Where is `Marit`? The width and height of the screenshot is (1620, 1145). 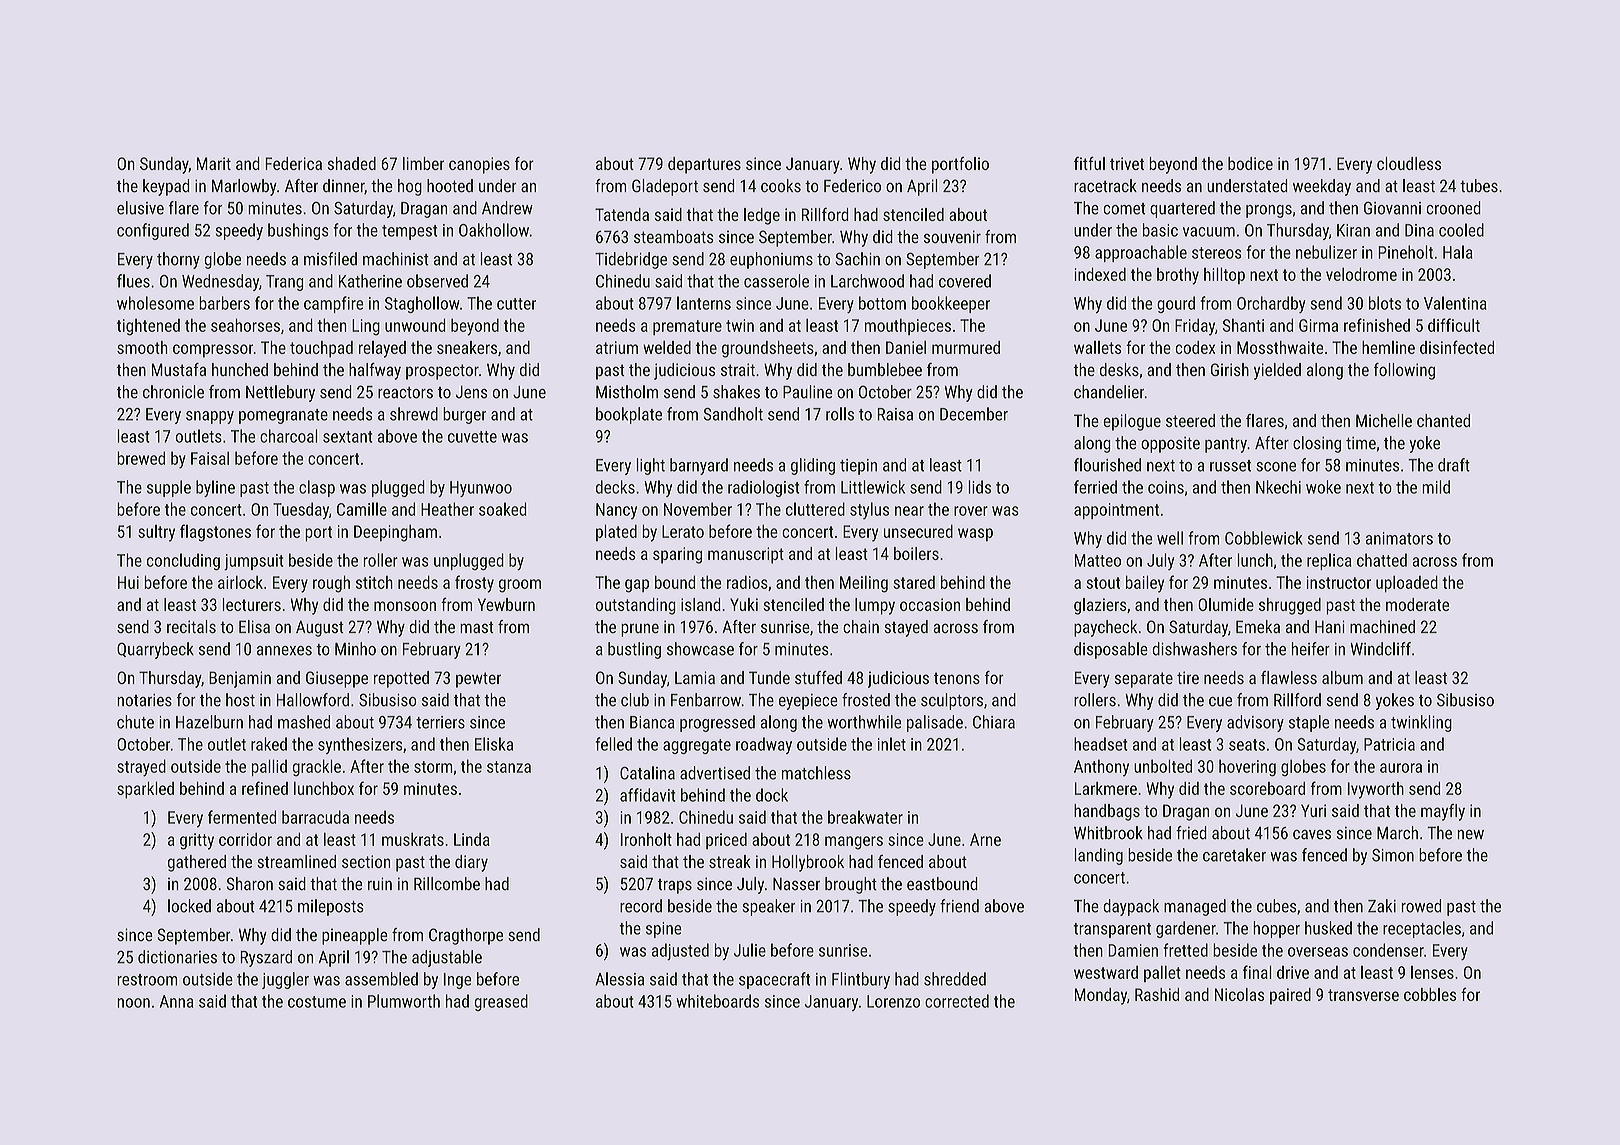 Marit is located at coordinates (214, 163).
